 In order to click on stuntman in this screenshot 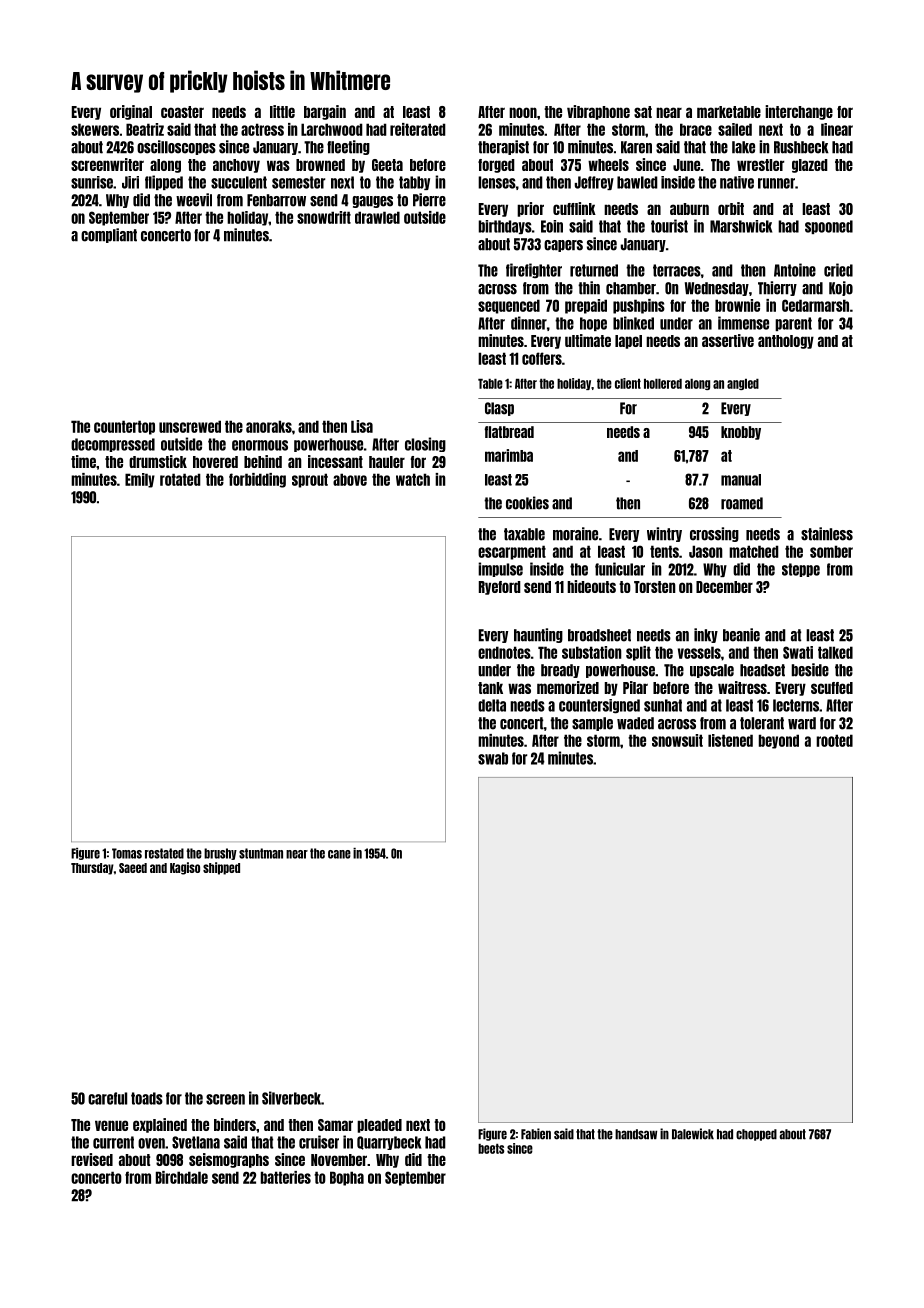, I will do `click(261, 853)`.
